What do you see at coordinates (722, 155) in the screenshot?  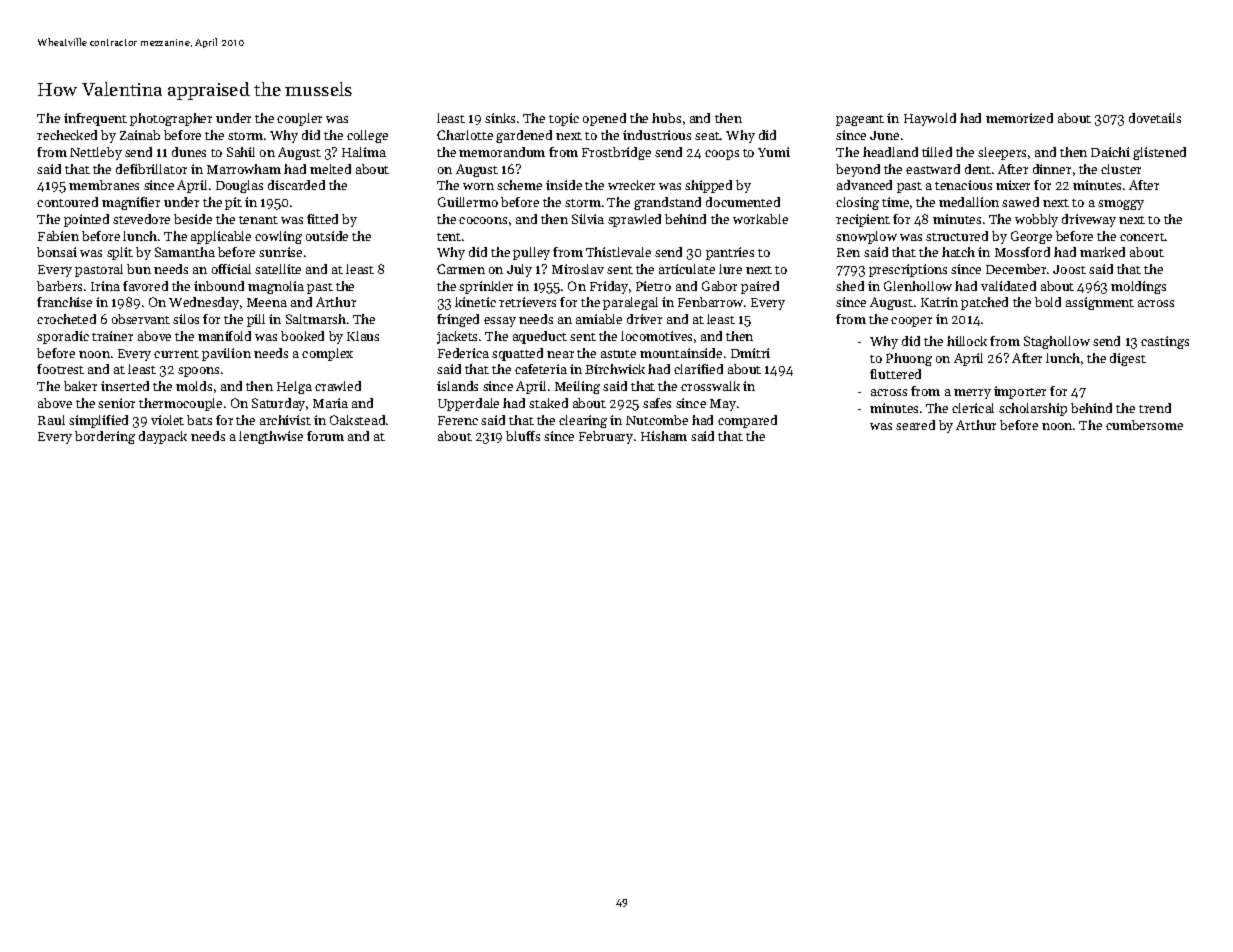 I see `coops` at bounding box center [722, 155].
